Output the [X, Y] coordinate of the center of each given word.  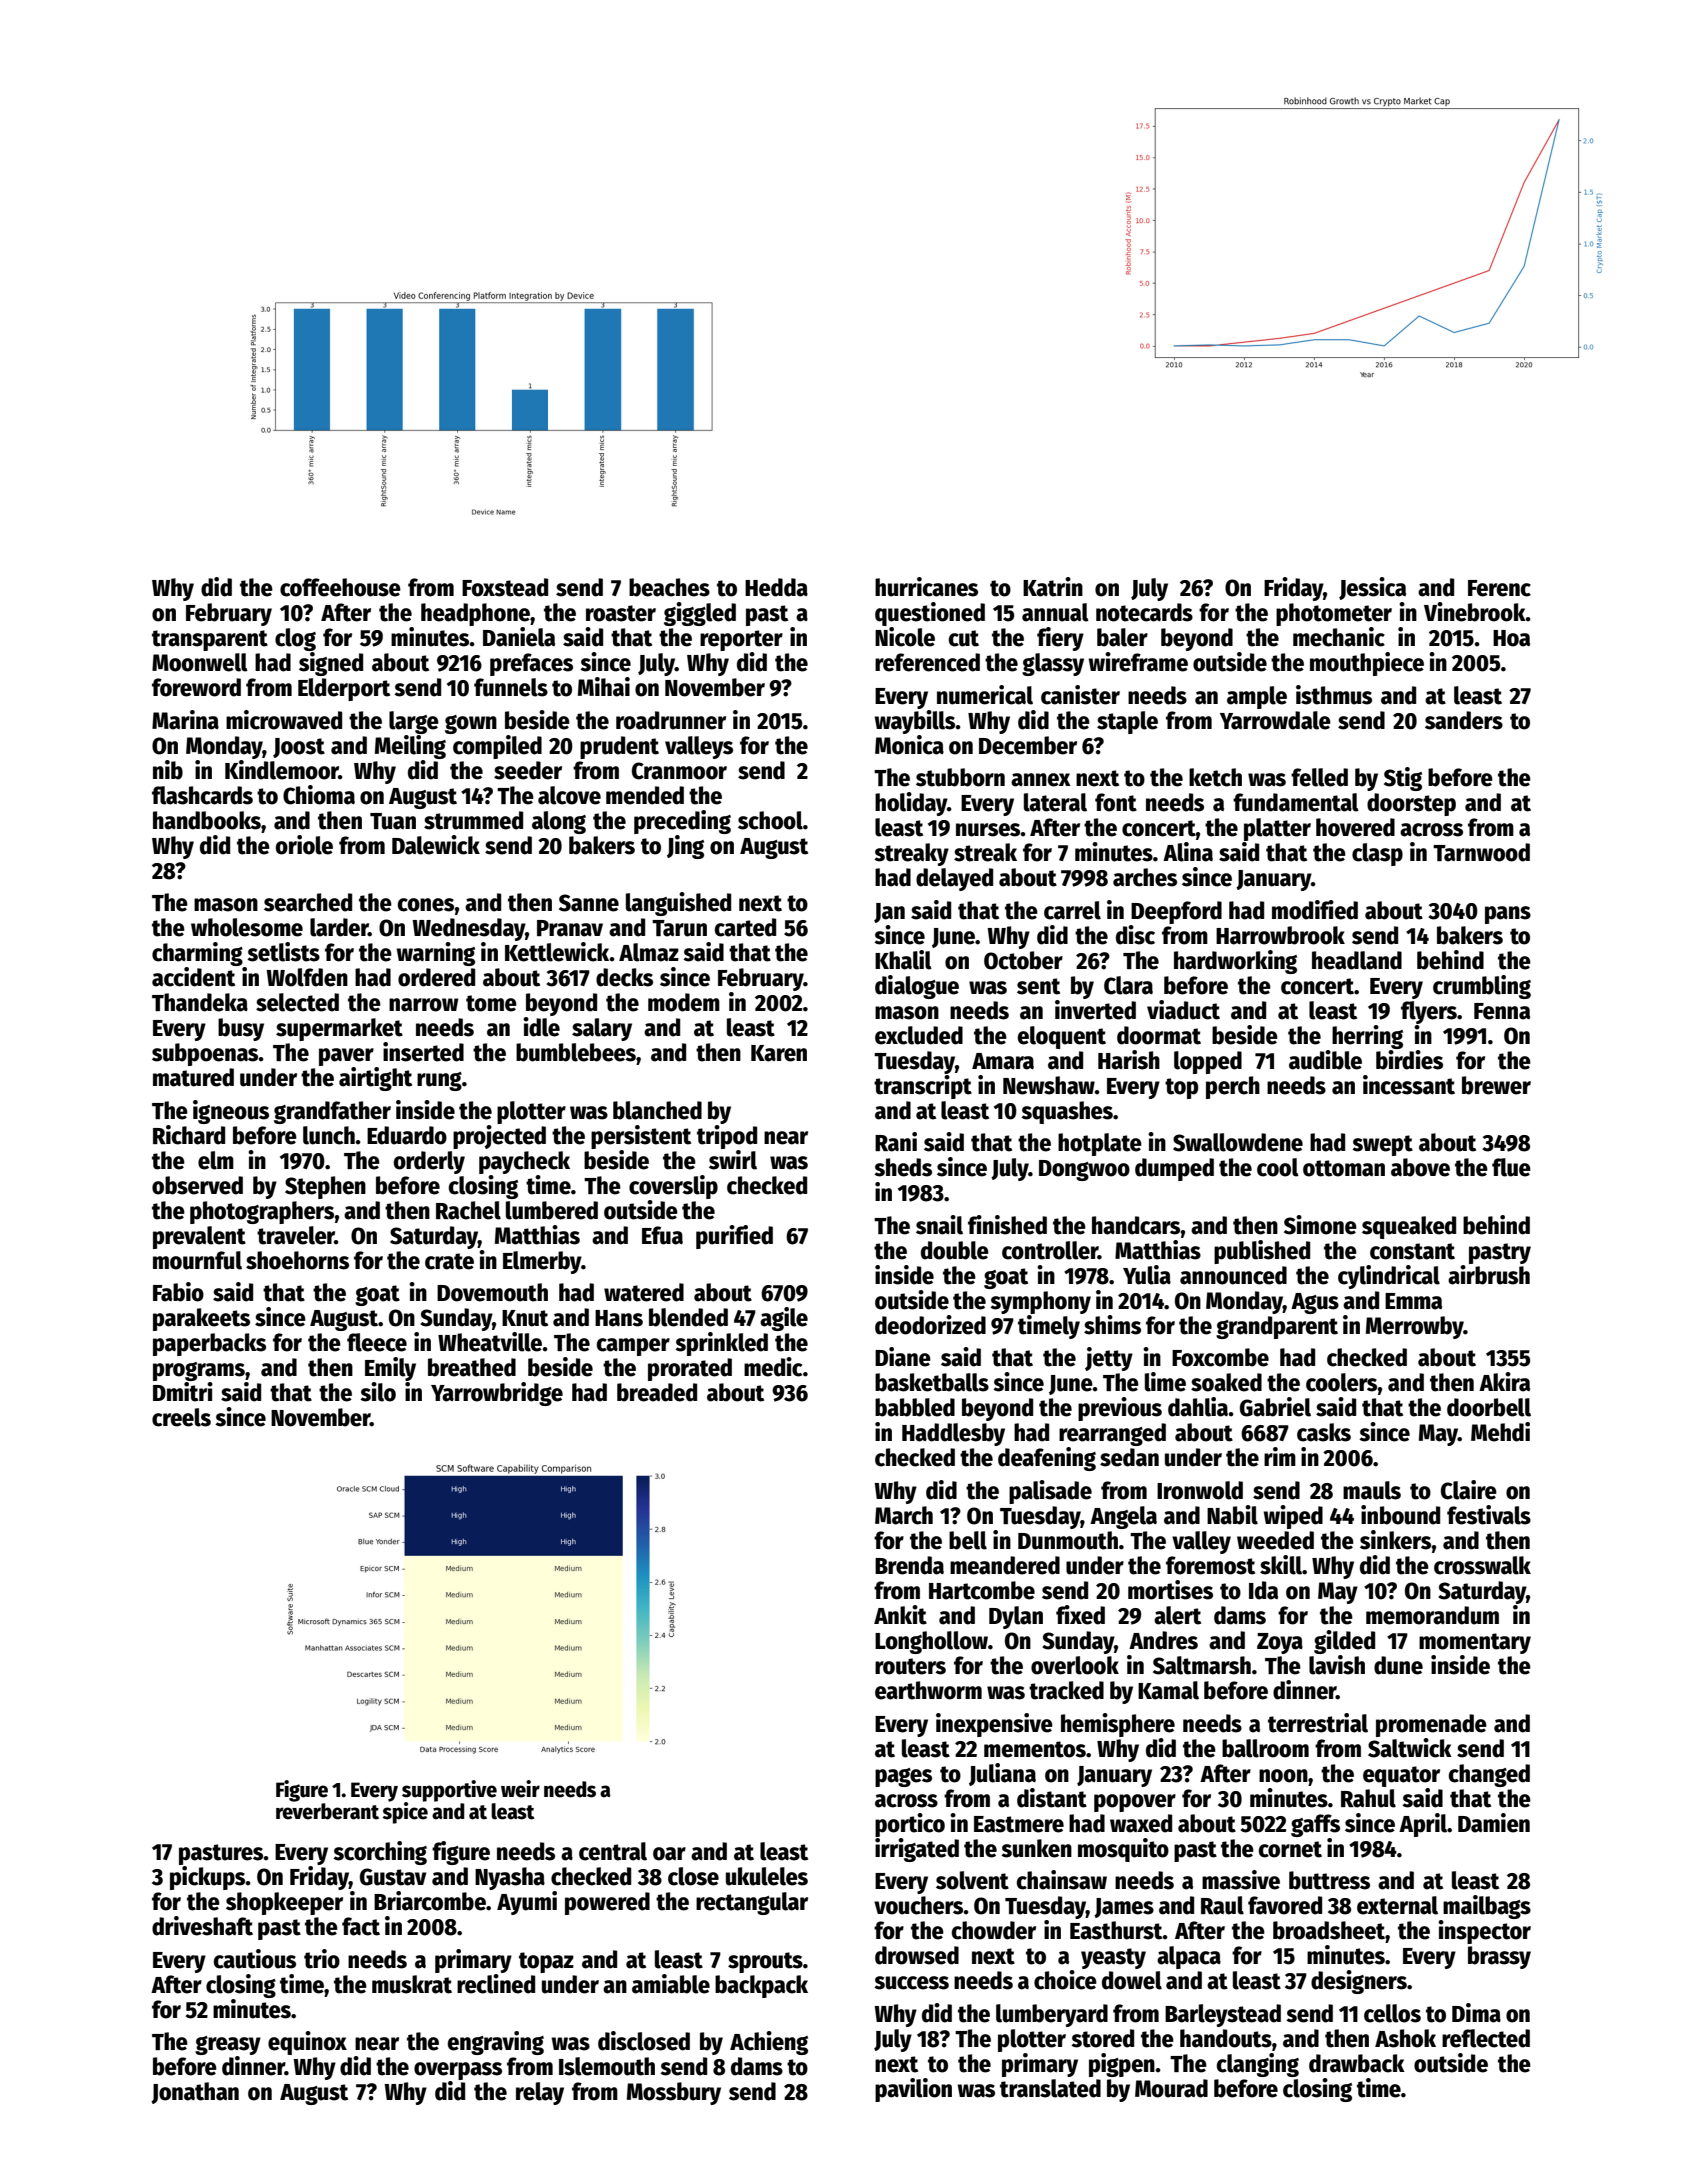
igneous [231, 1112]
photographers [262, 1212]
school [770, 820]
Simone [1320, 1225]
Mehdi [1500, 1432]
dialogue [917, 987]
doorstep [1411, 804]
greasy [228, 2045]
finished [1007, 1225]
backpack [761, 1986]
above [1420, 1167]
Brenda [909, 1565]
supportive [449, 1791]
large [414, 722]
